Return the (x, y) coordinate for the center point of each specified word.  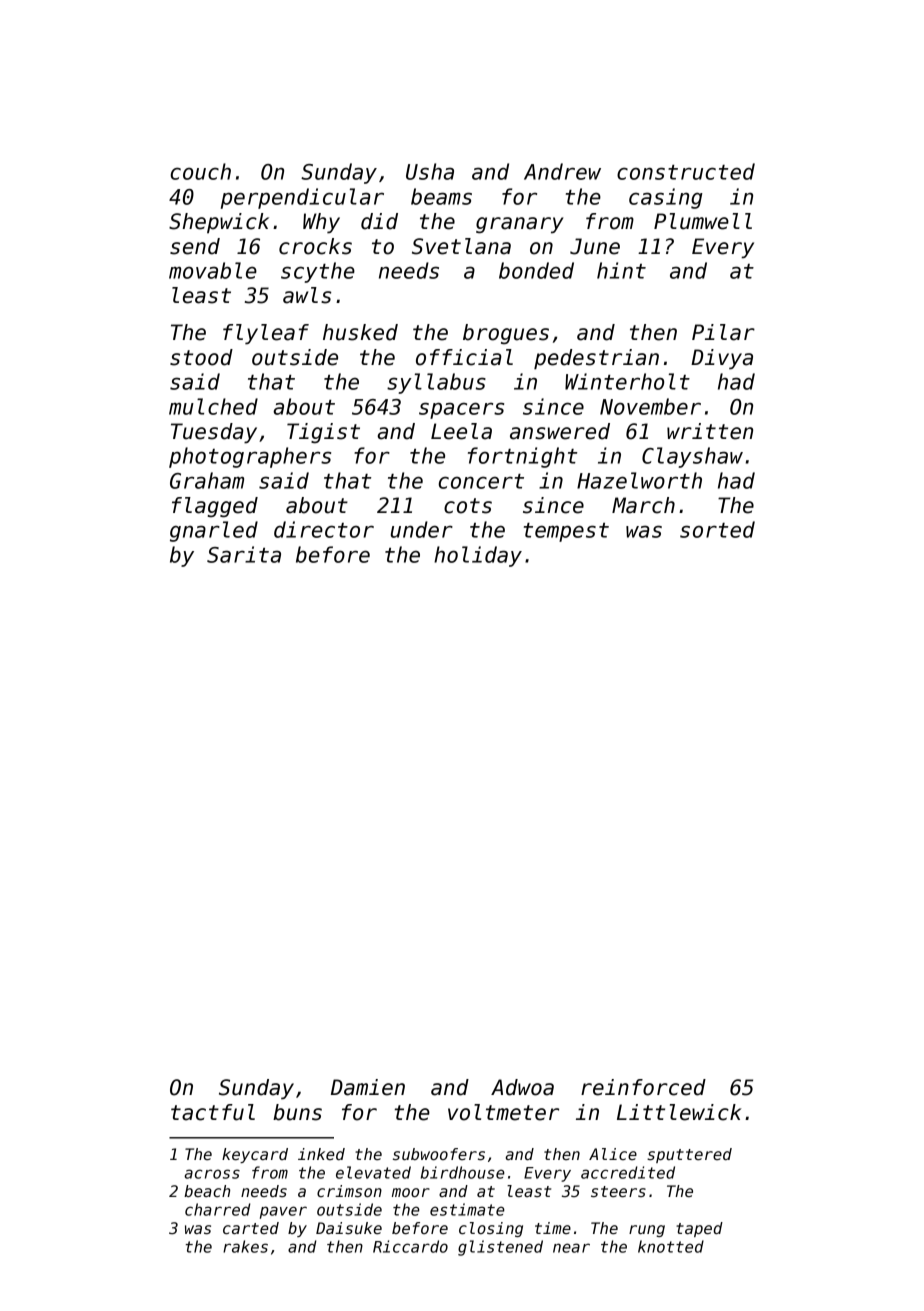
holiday (478, 556)
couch (201, 171)
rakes (245, 1246)
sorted (717, 529)
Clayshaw (692, 457)
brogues (506, 334)
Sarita (244, 554)
